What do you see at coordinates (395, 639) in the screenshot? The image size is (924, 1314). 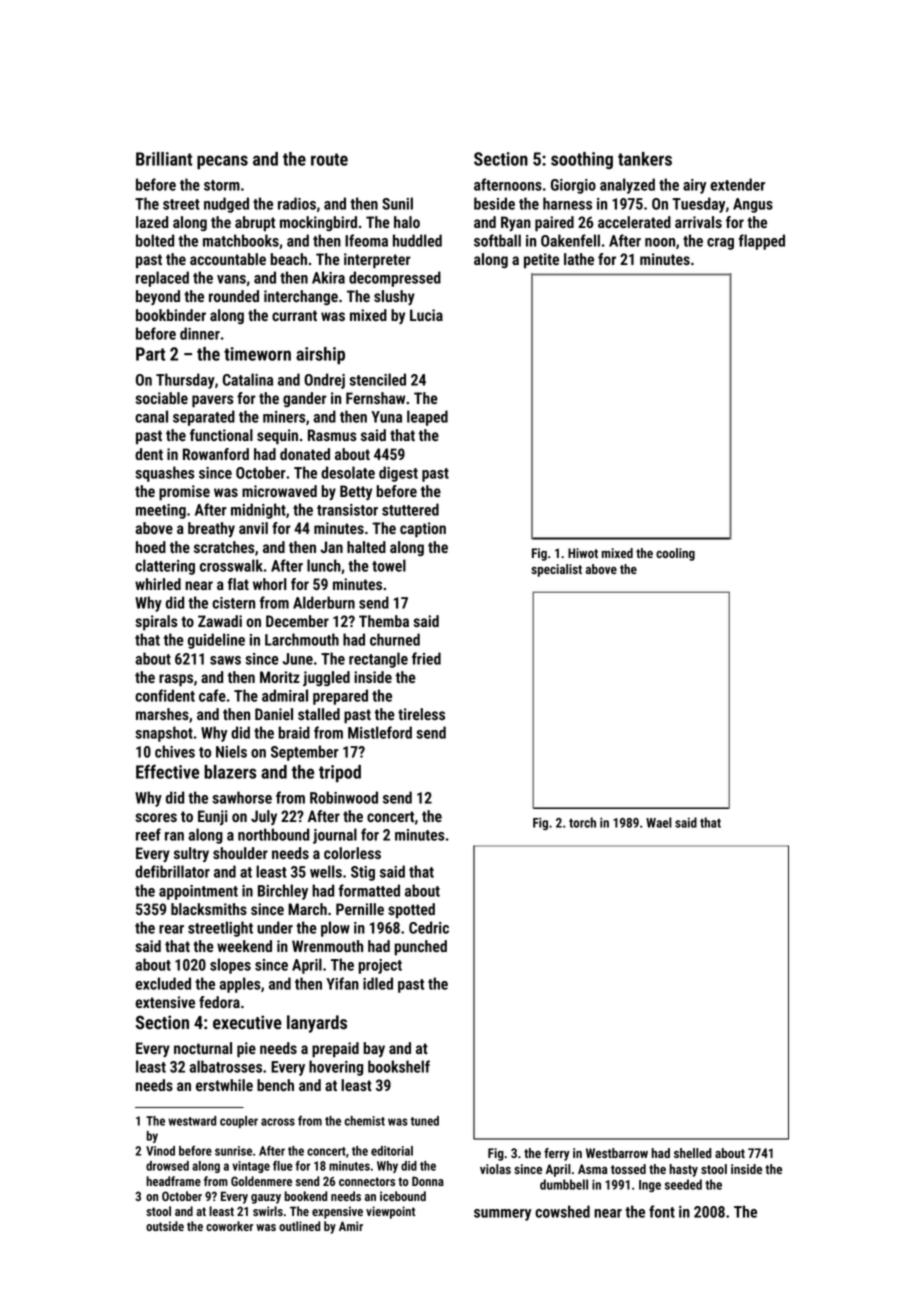 I see `churned` at bounding box center [395, 639].
